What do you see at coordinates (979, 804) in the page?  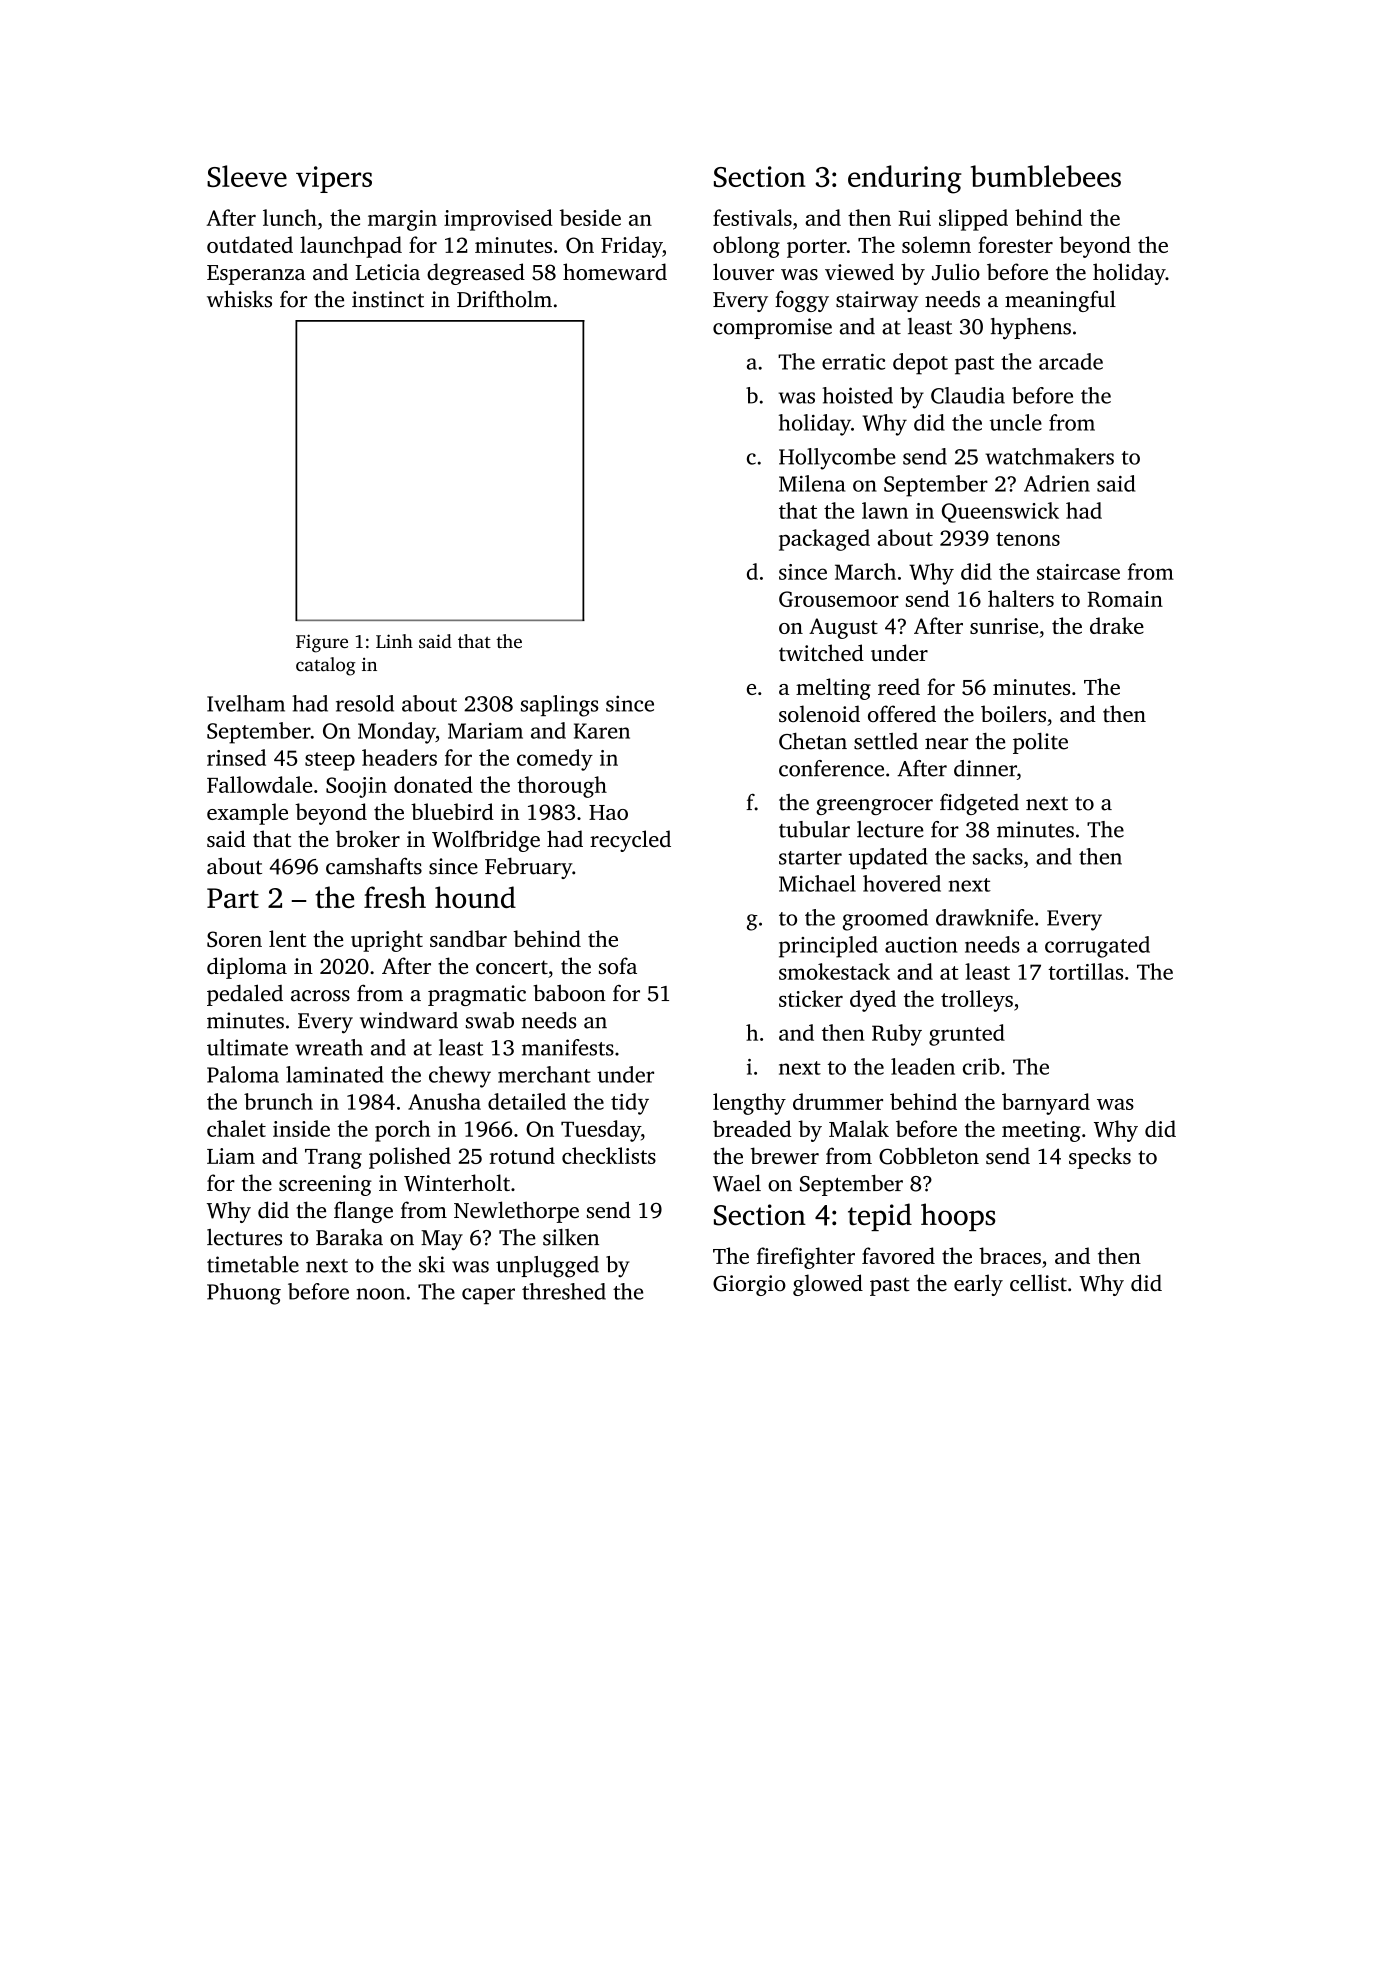 I see `fidgeted` at bounding box center [979, 804].
